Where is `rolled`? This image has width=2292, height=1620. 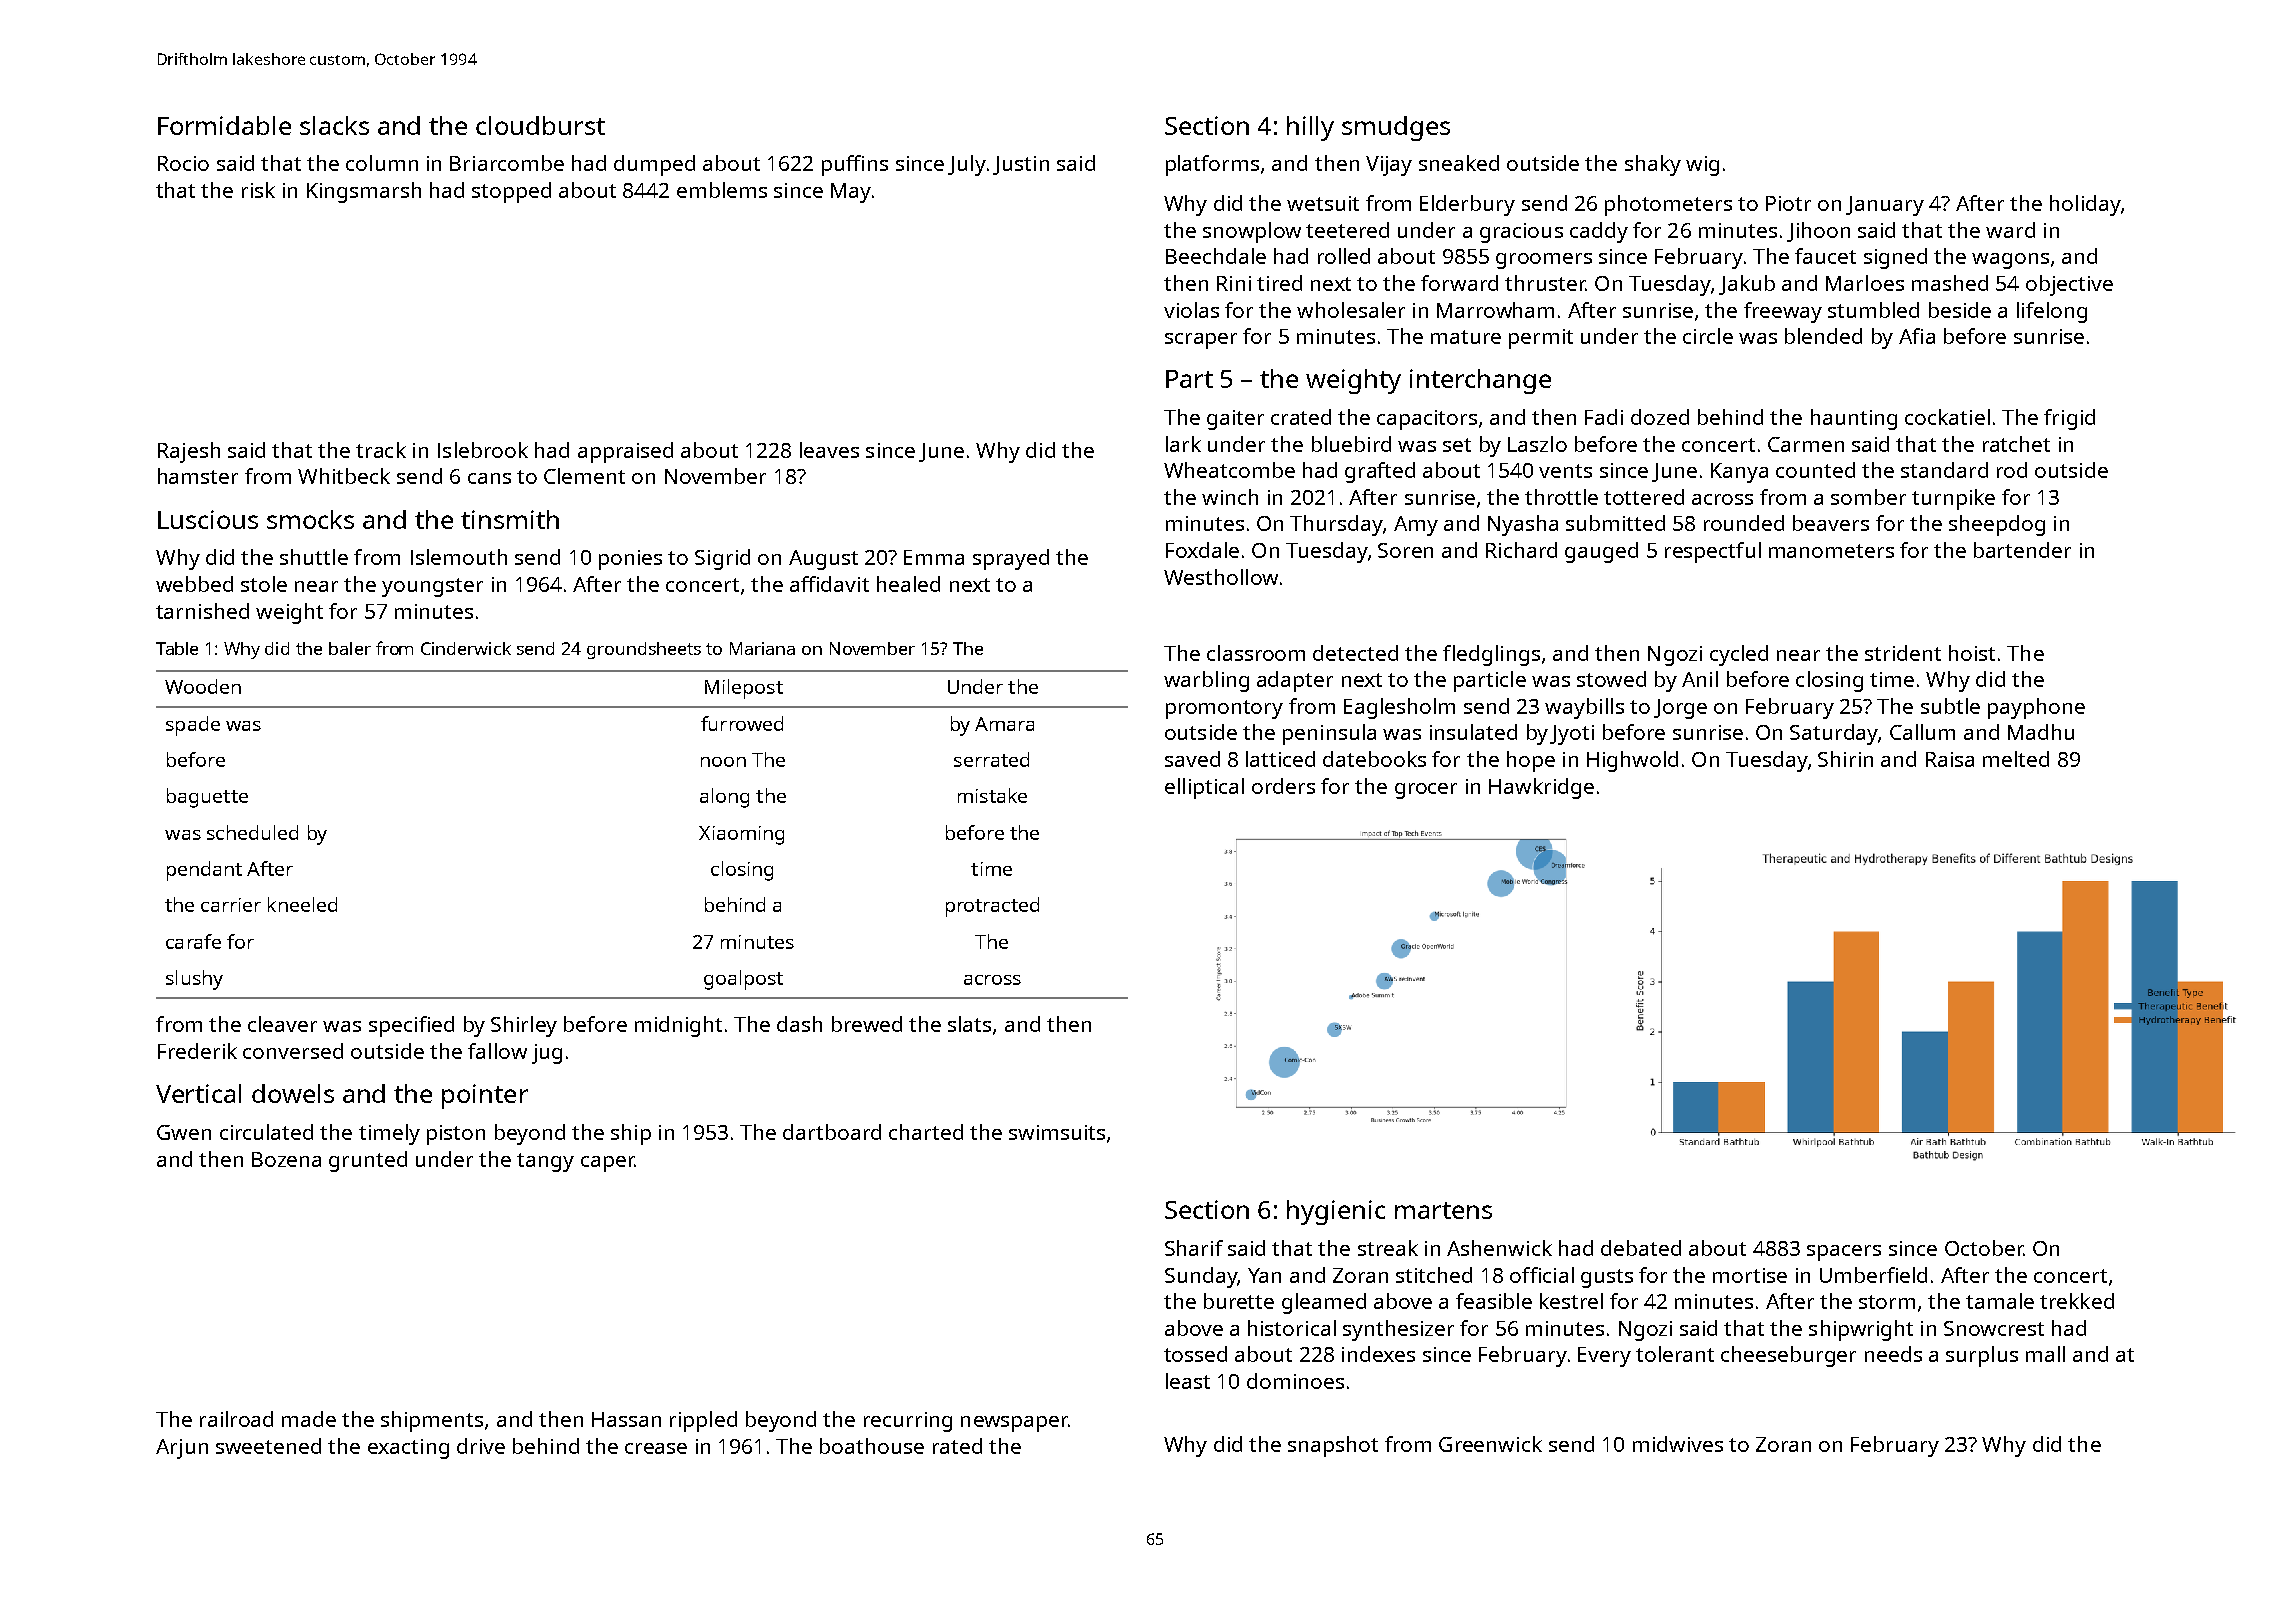
rolled is located at coordinates (1344, 256).
